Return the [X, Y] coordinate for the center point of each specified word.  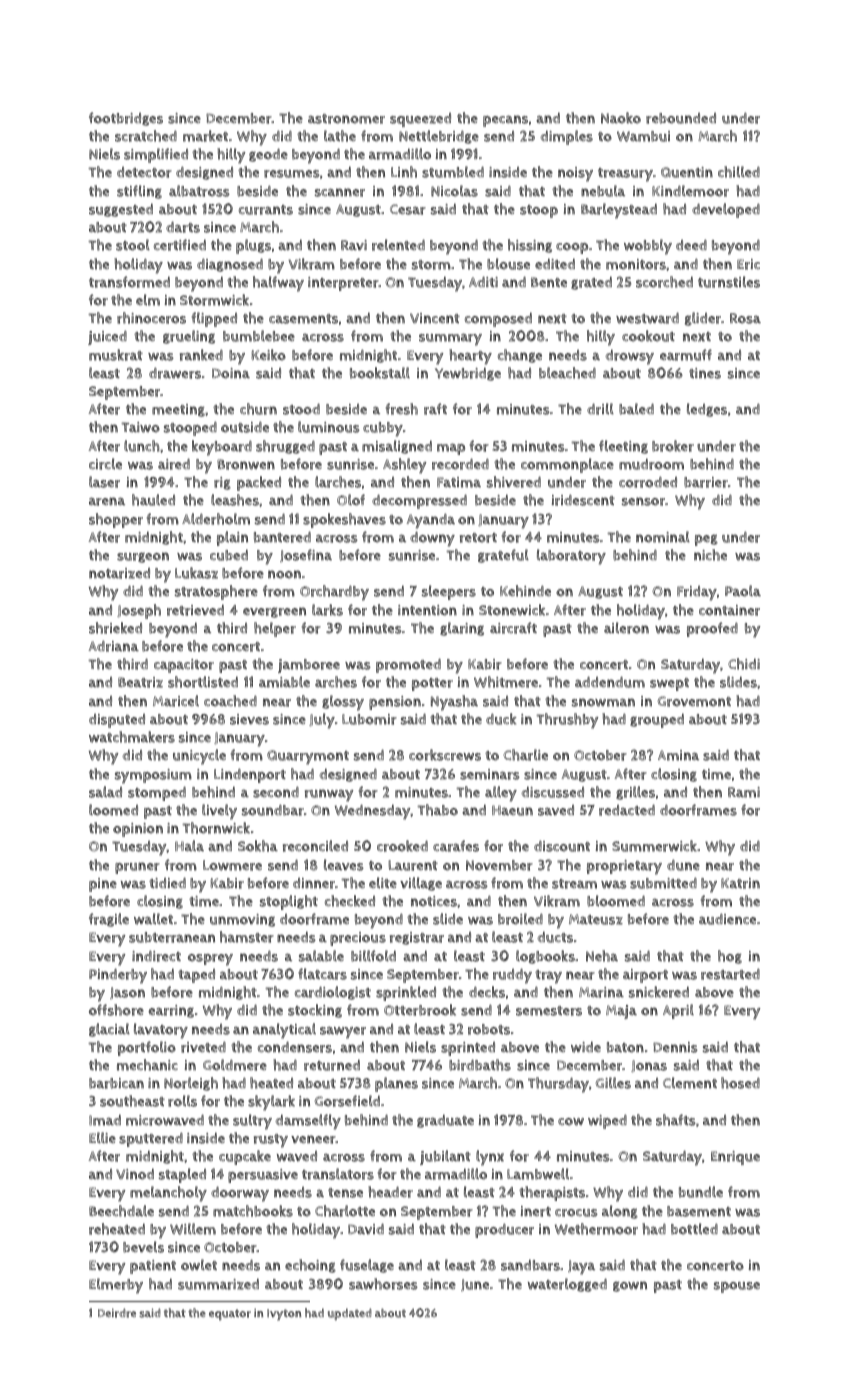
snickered [659, 992]
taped [196, 976]
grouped [657, 720]
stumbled [453, 172]
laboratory [571, 557]
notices [434, 901]
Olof [351, 500]
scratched [146, 136]
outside [245, 427]
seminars [490, 774]
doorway [240, 1194]
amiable [284, 682]
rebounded [681, 118]
